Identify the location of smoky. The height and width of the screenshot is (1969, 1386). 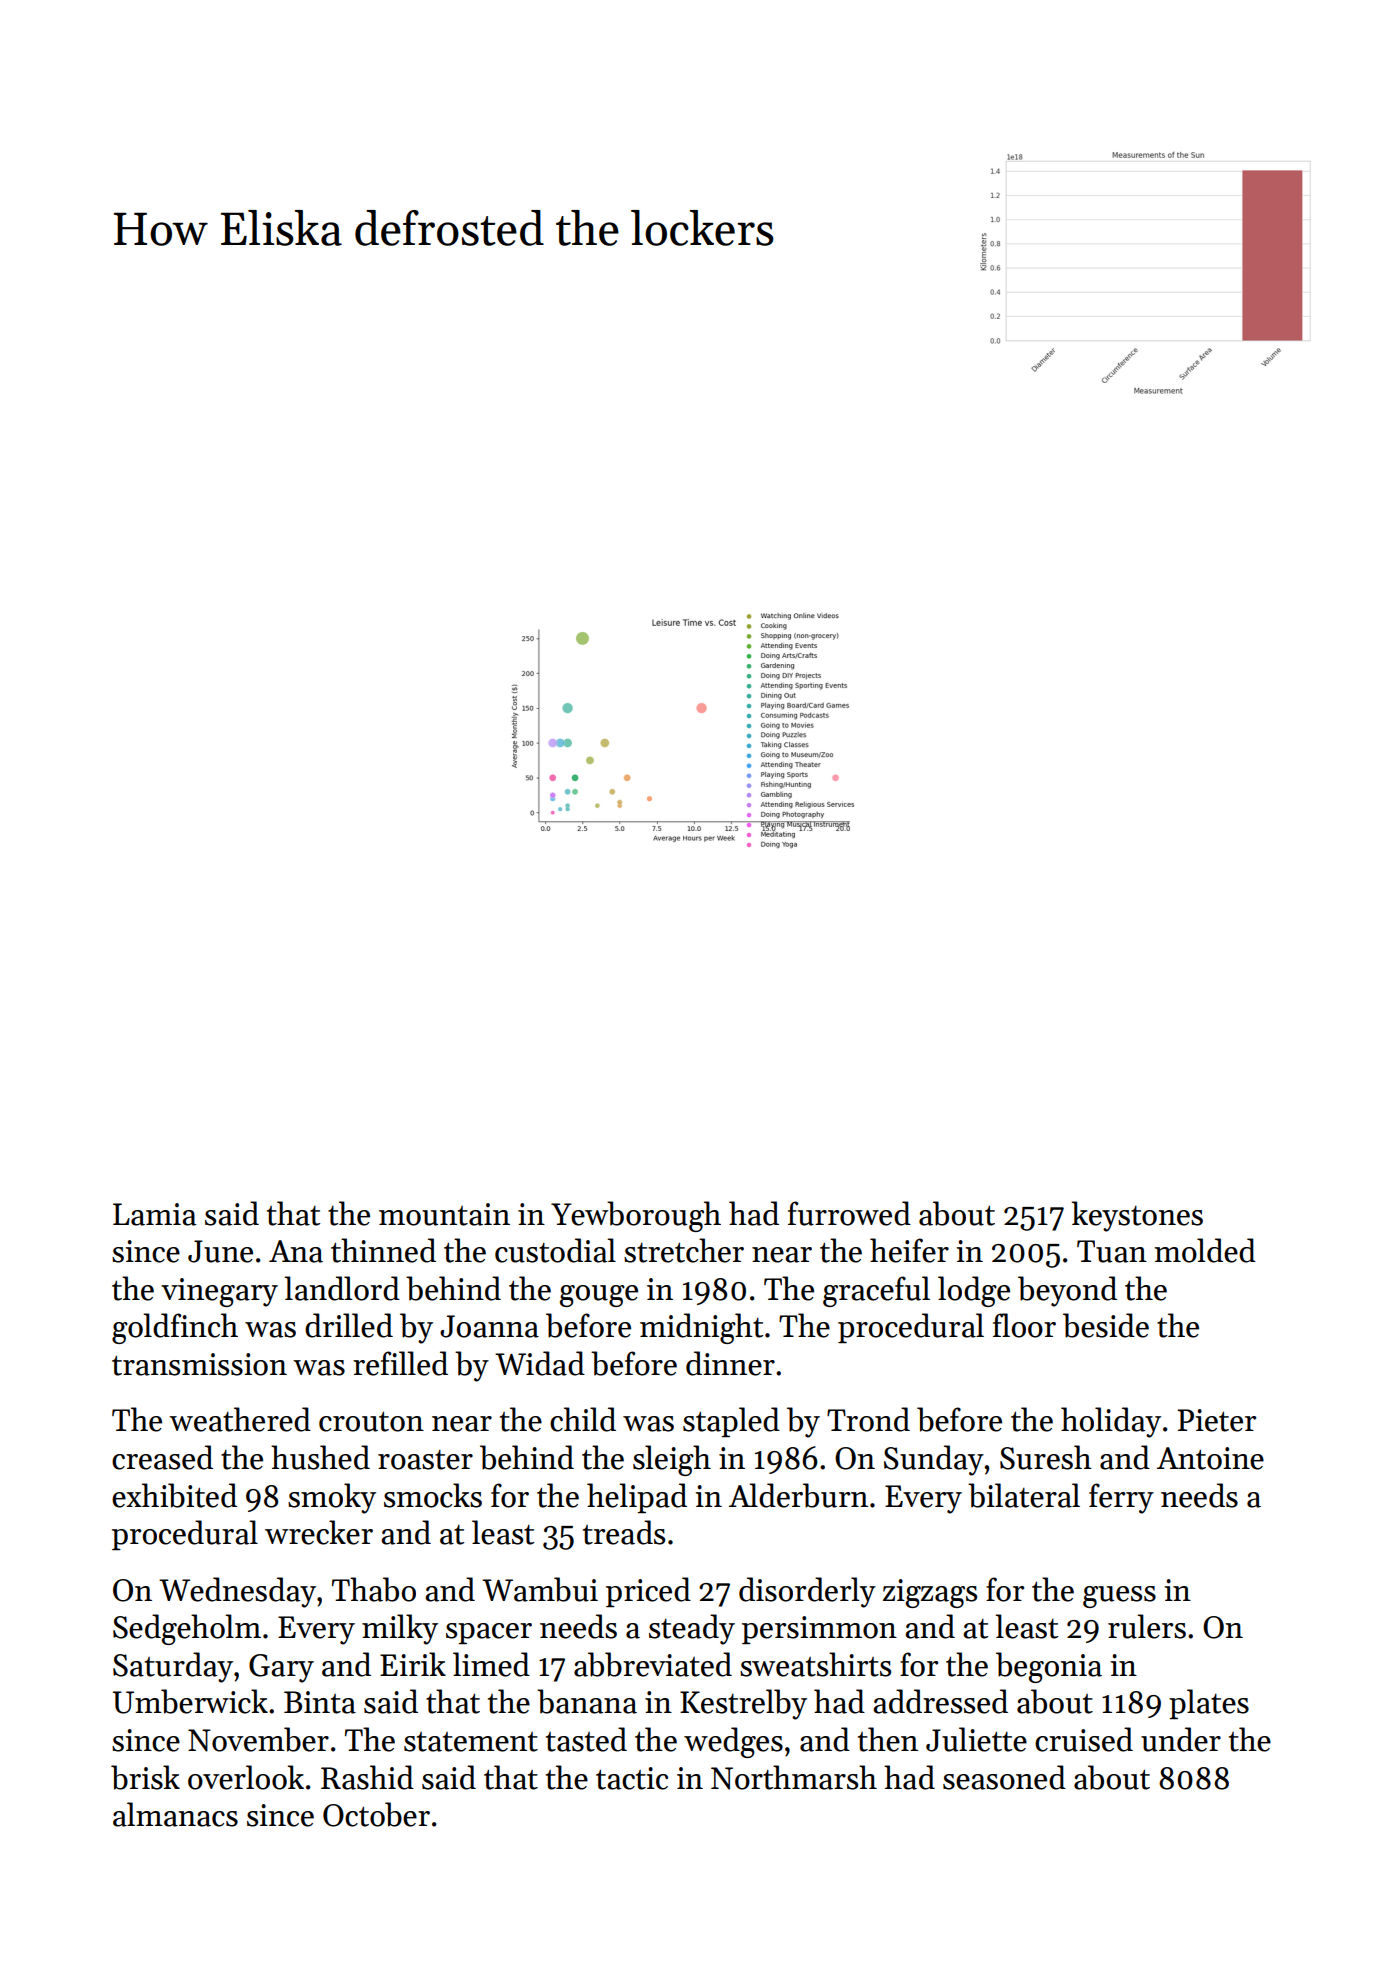
(332, 1498).
